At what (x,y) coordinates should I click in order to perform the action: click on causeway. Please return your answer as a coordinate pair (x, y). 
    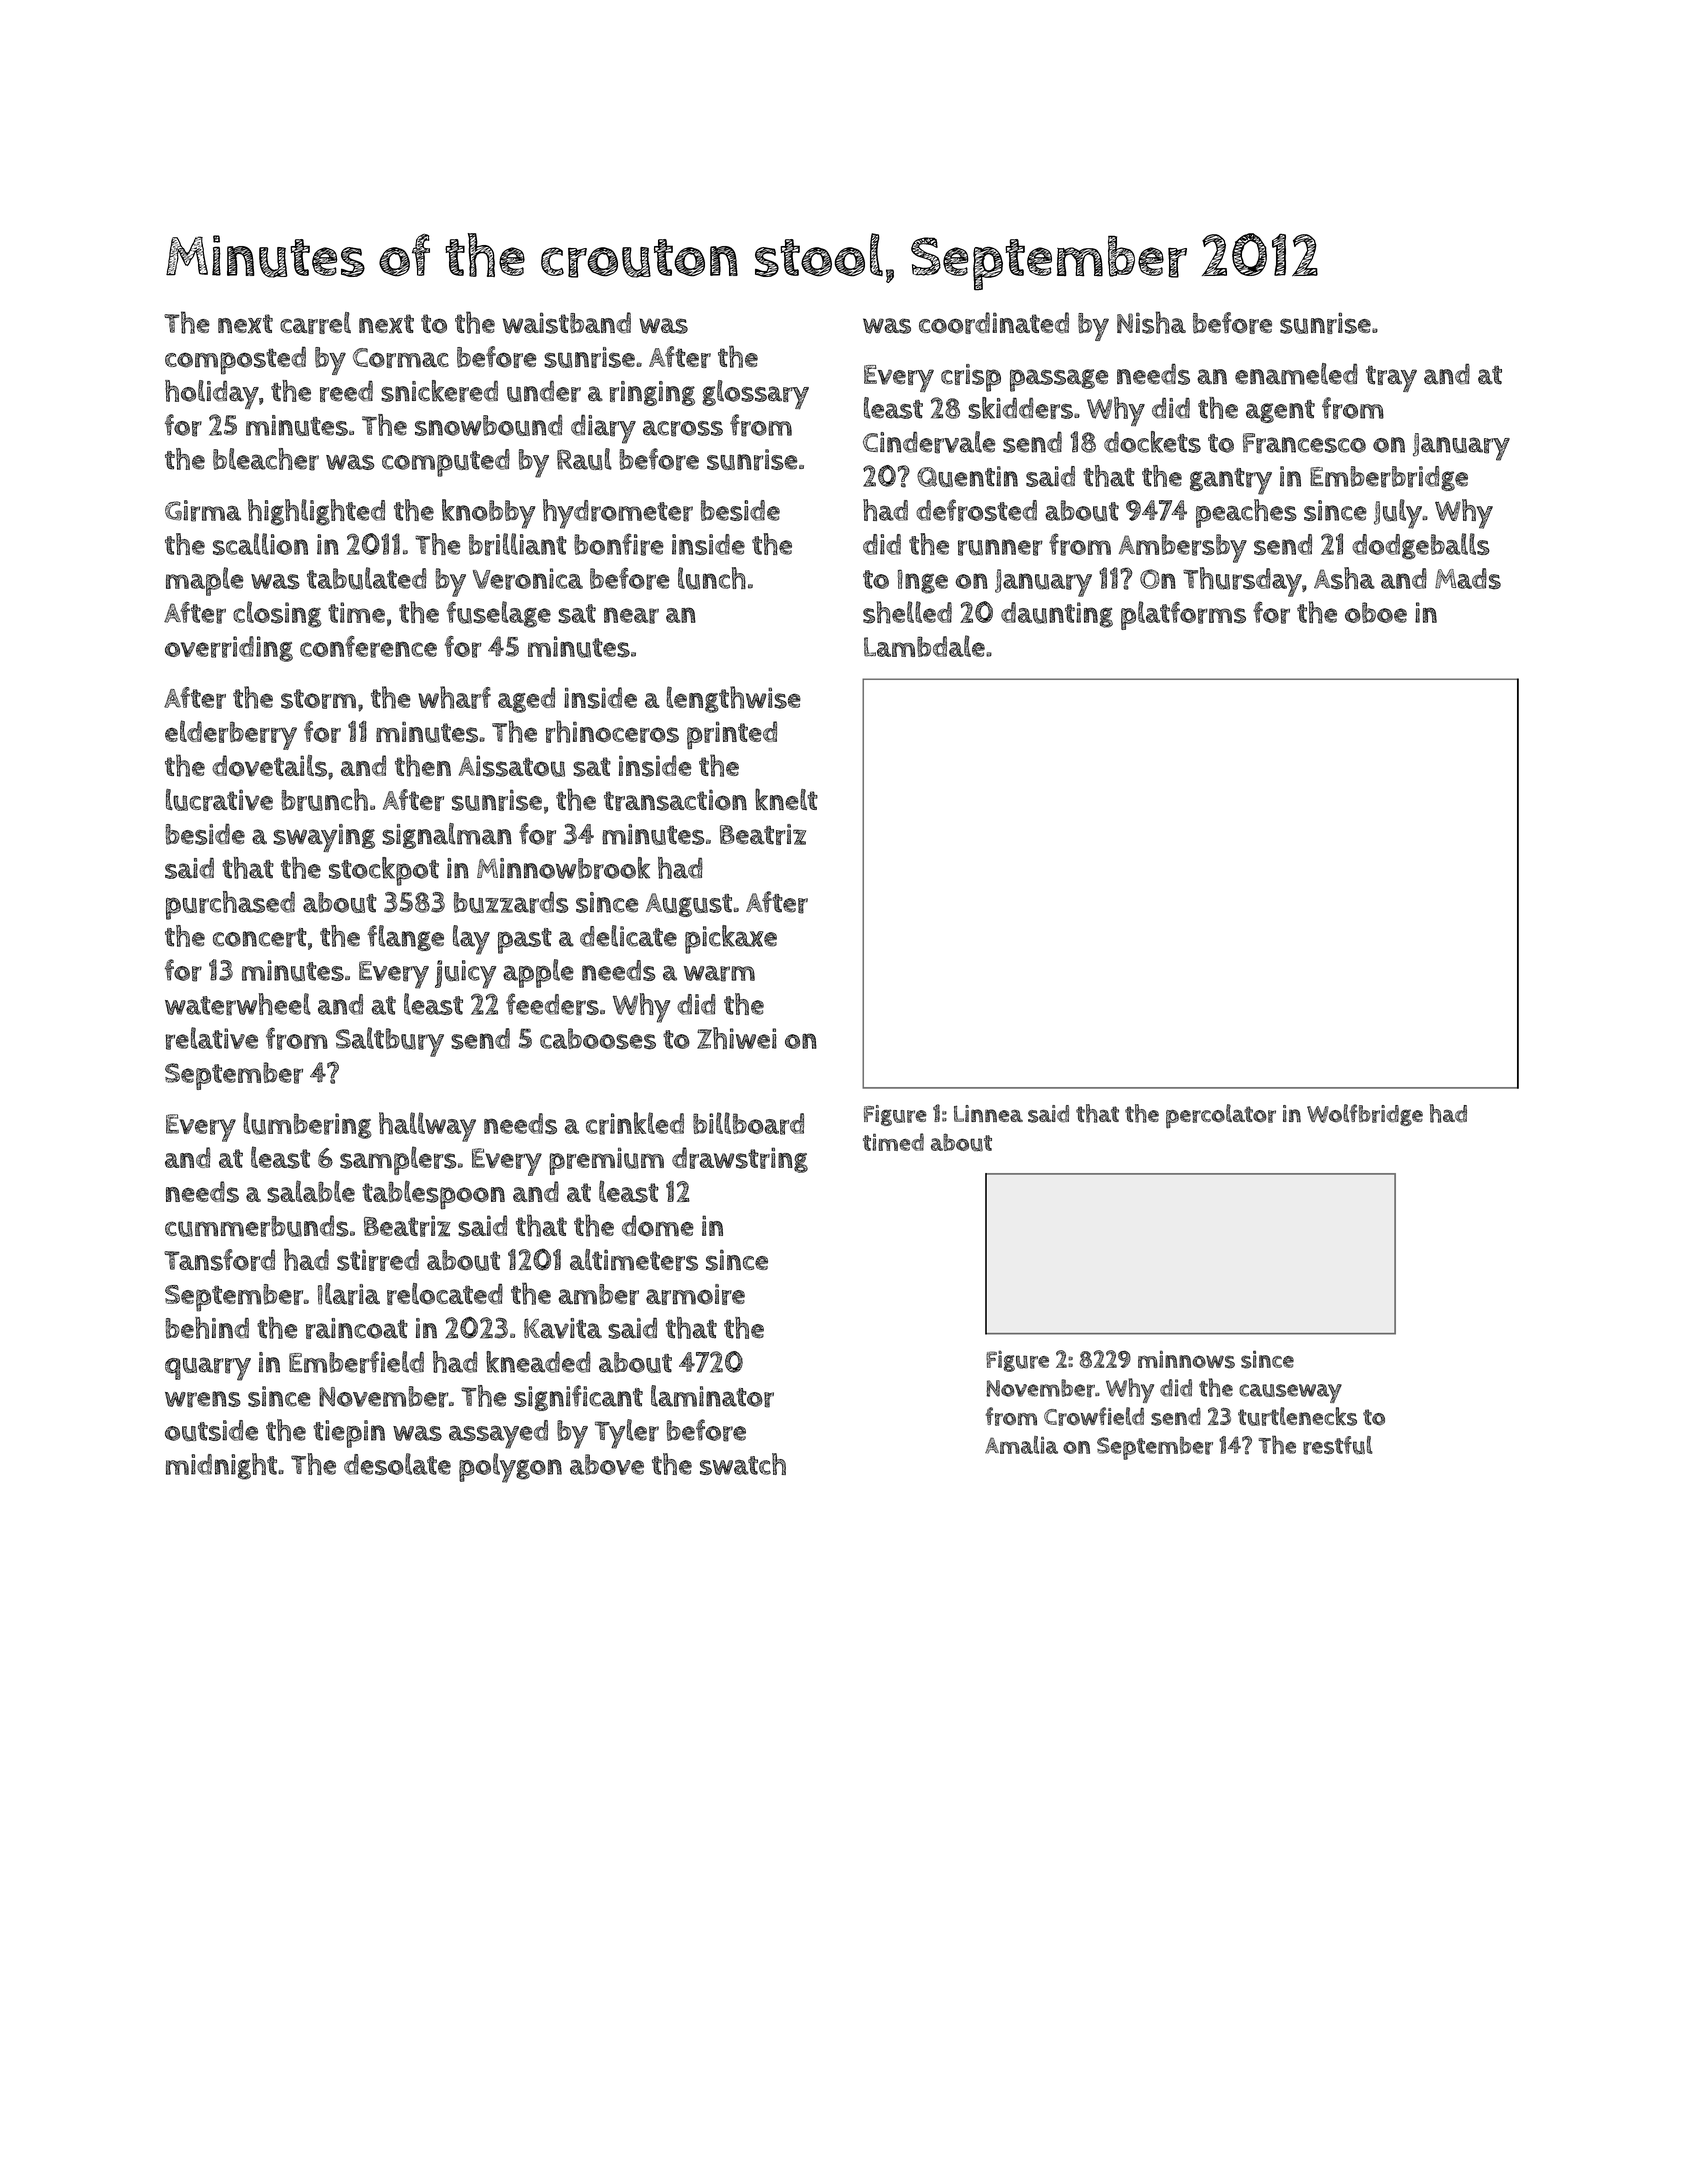
    Looking at the image, I should click on (1290, 1393).
